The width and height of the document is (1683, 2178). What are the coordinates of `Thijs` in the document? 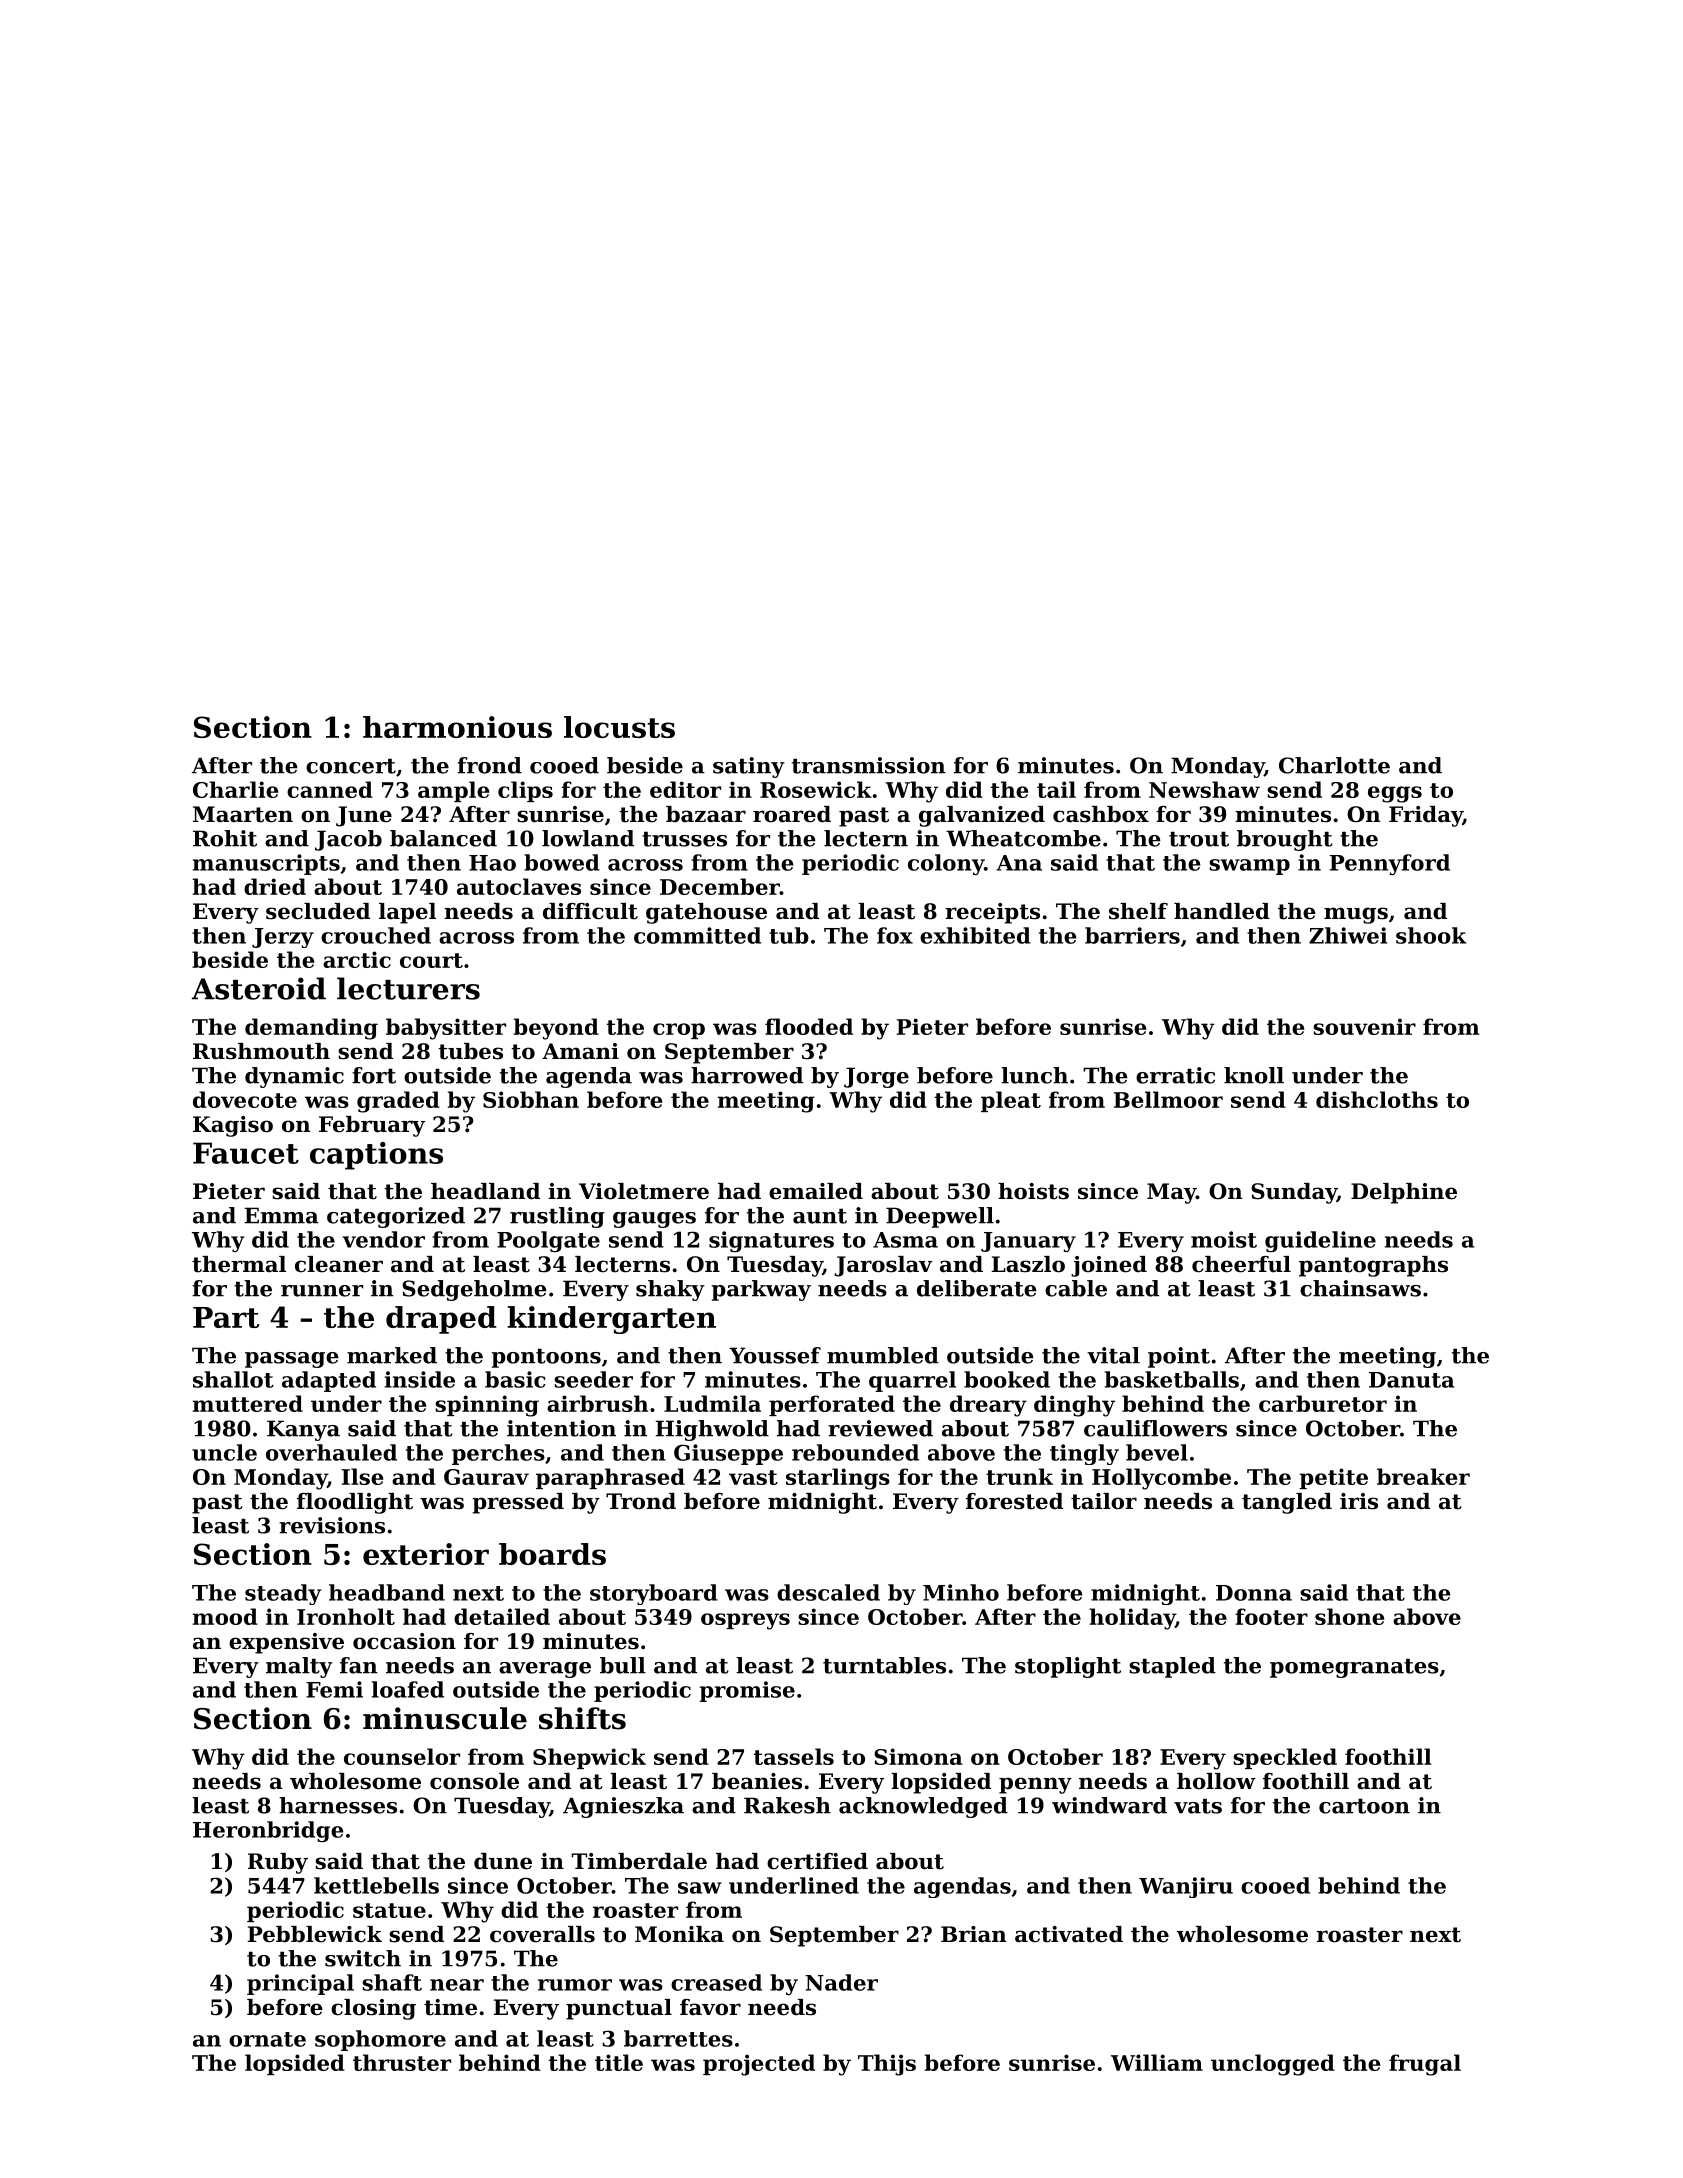 It's located at (887, 2065).
